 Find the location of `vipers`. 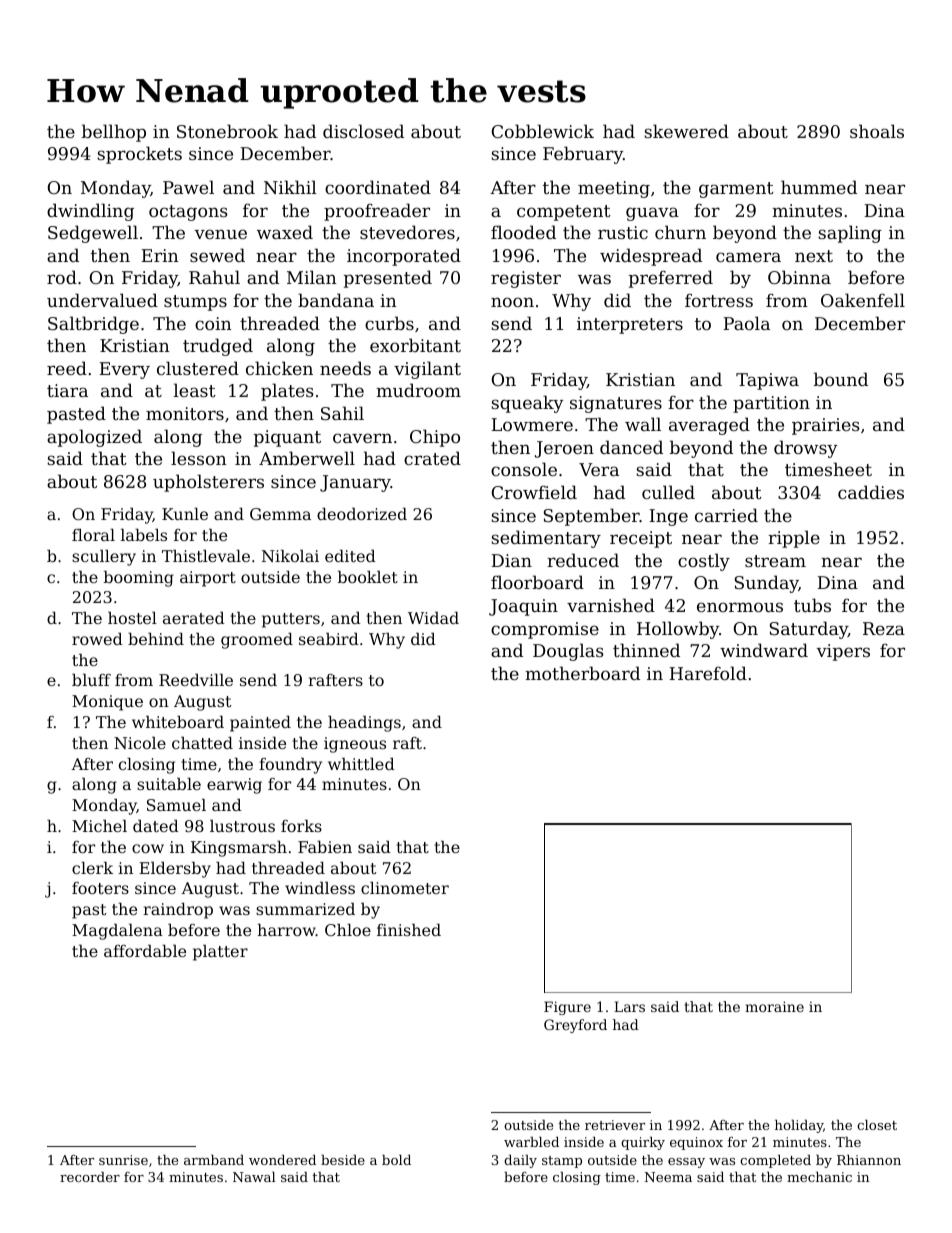

vipers is located at coordinates (843, 652).
